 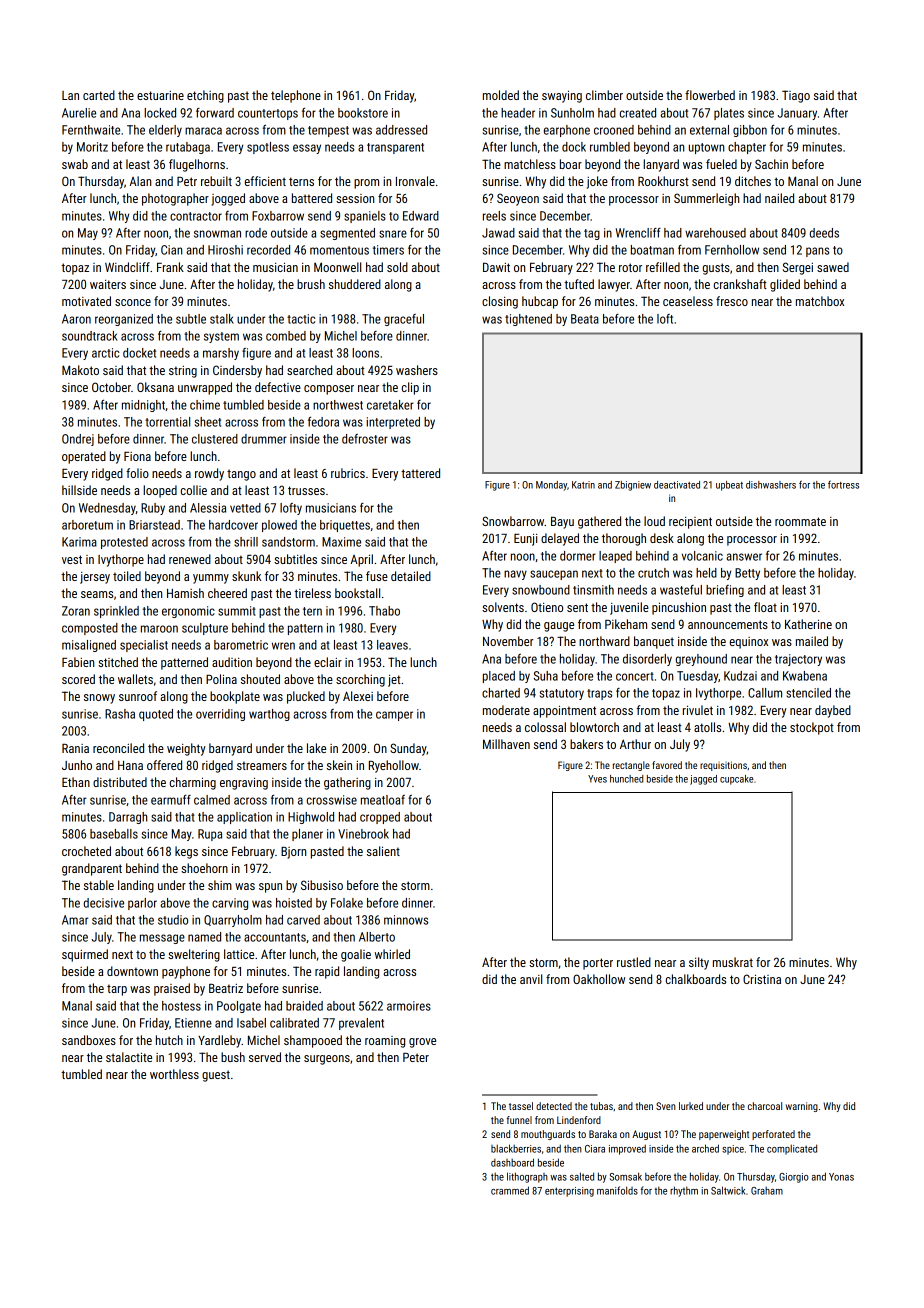 What do you see at coordinates (127, 576) in the screenshot?
I see `toiled` at bounding box center [127, 576].
